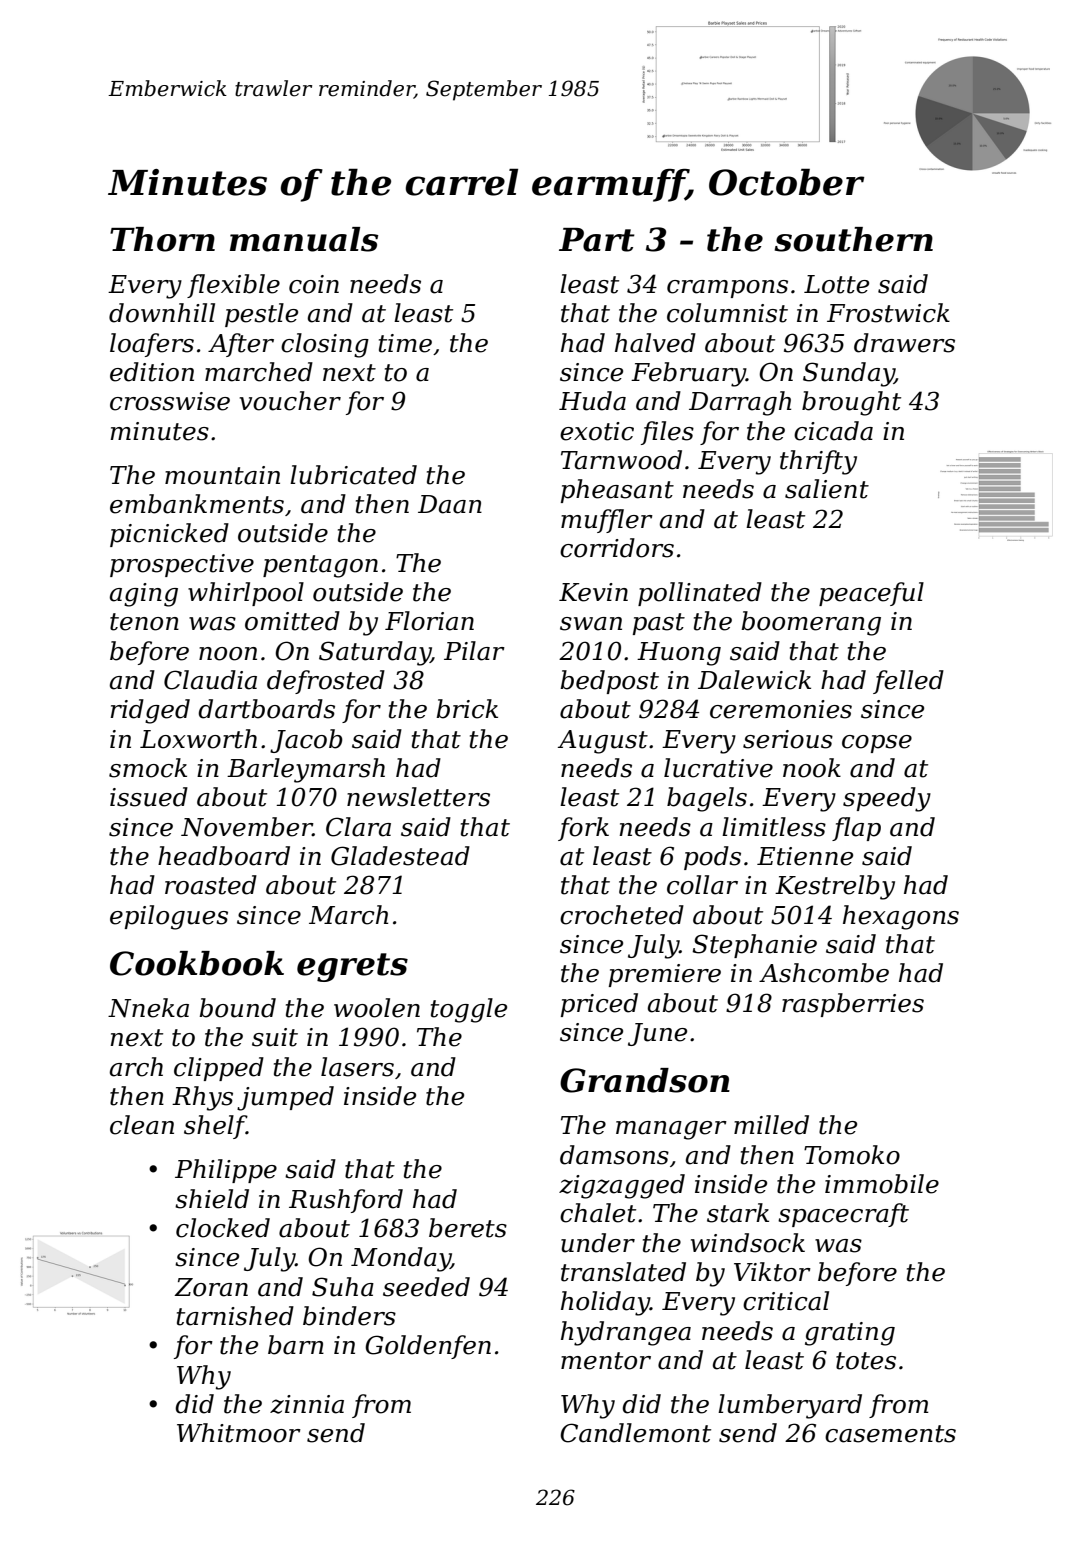 The image size is (1072, 1553). Describe the element at coordinates (304, 239) in the screenshot. I see `manuals` at that location.
